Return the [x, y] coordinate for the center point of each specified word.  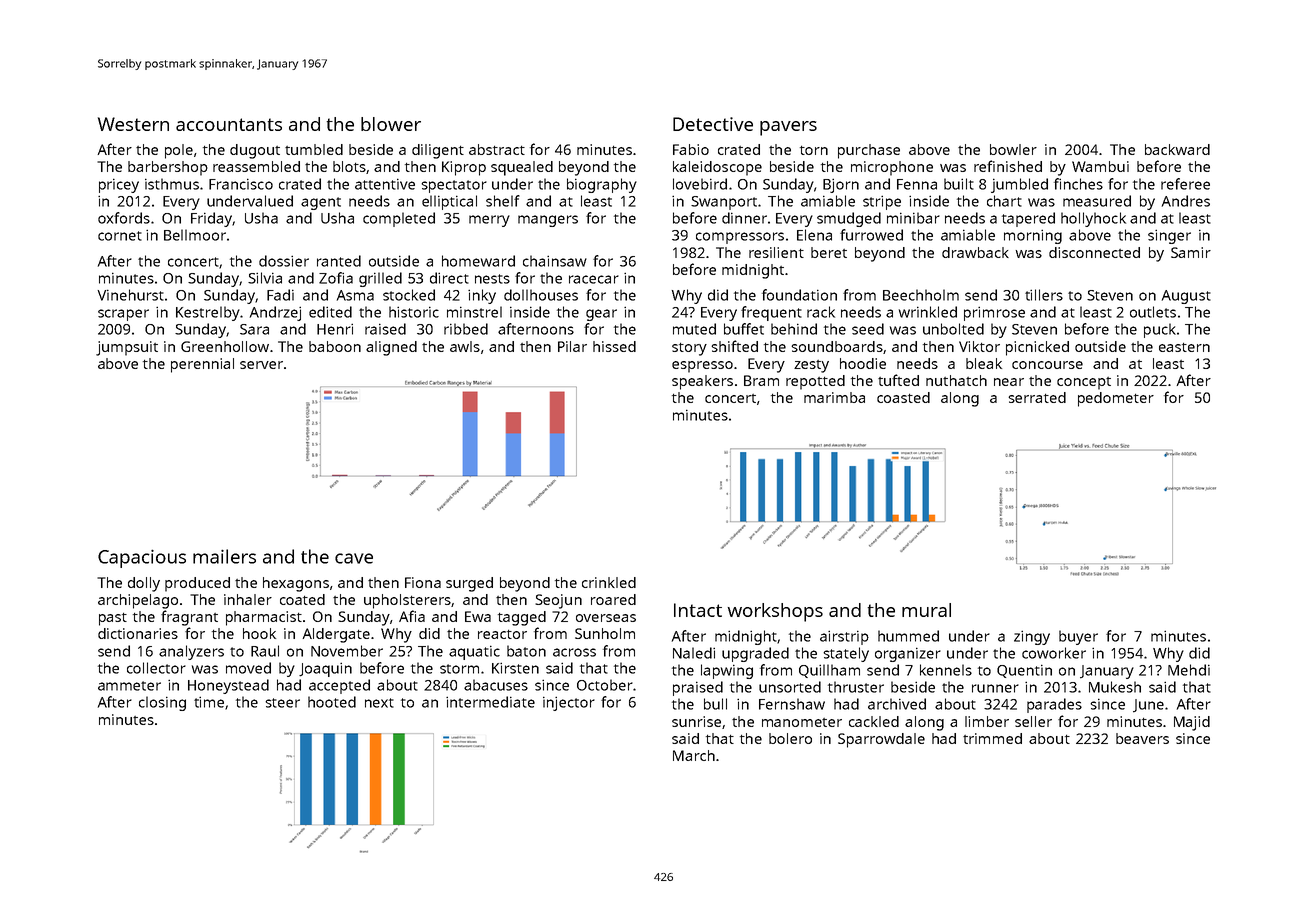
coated [302, 599]
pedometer [1116, 399]
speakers [702, 382]
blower [391, 124]
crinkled [609, 582]
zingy [1032, 637]
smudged [849, 219]
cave [354, 558]
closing [162, 703]
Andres [1186, 201]
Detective [713, 124]
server [261, 365]
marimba [834, 397]
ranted [339, 261]
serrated [1037, 397]
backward [1177, 149]
